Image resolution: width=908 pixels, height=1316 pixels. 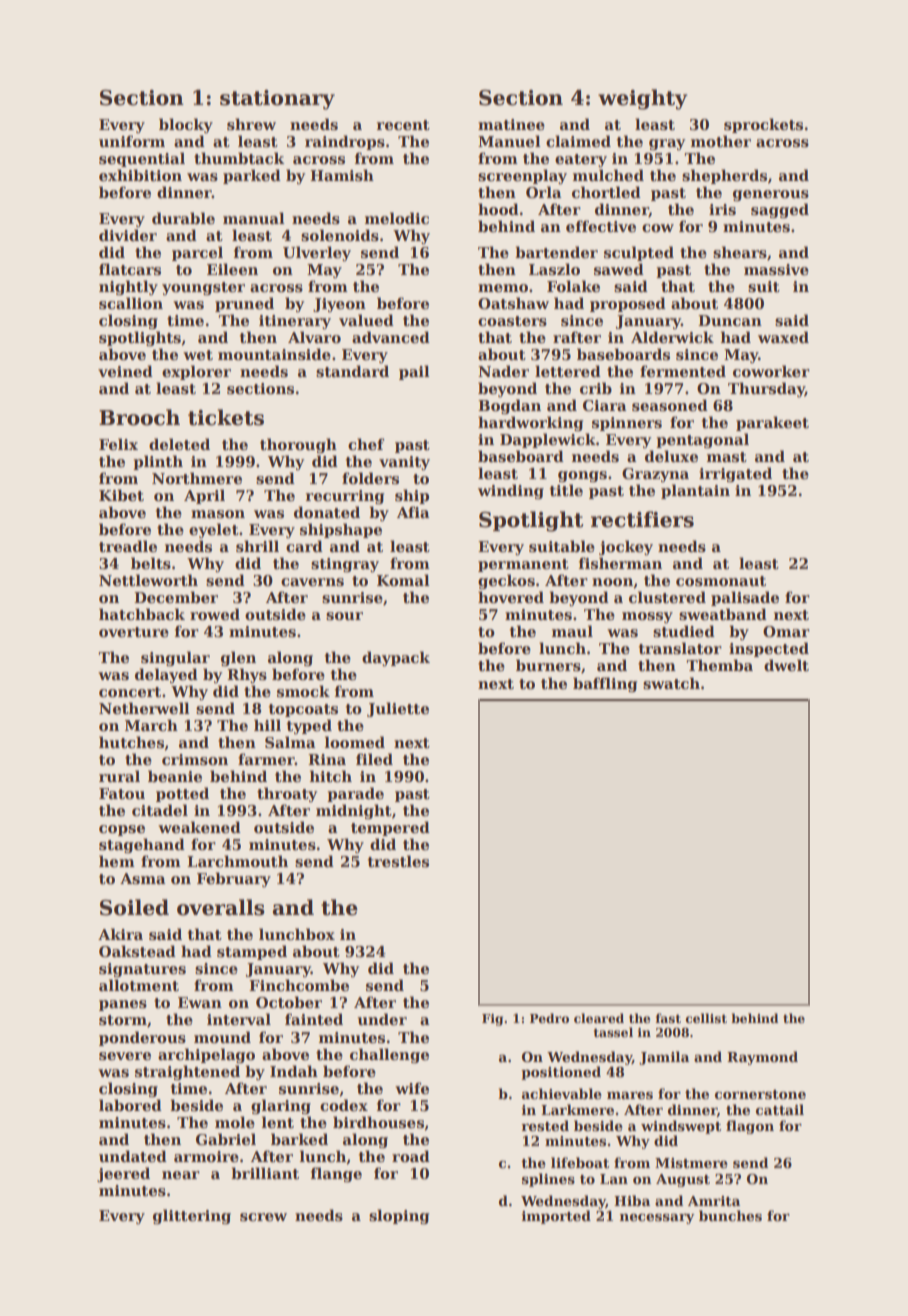 I want to click on vanity, so click(x=404, y=463).
